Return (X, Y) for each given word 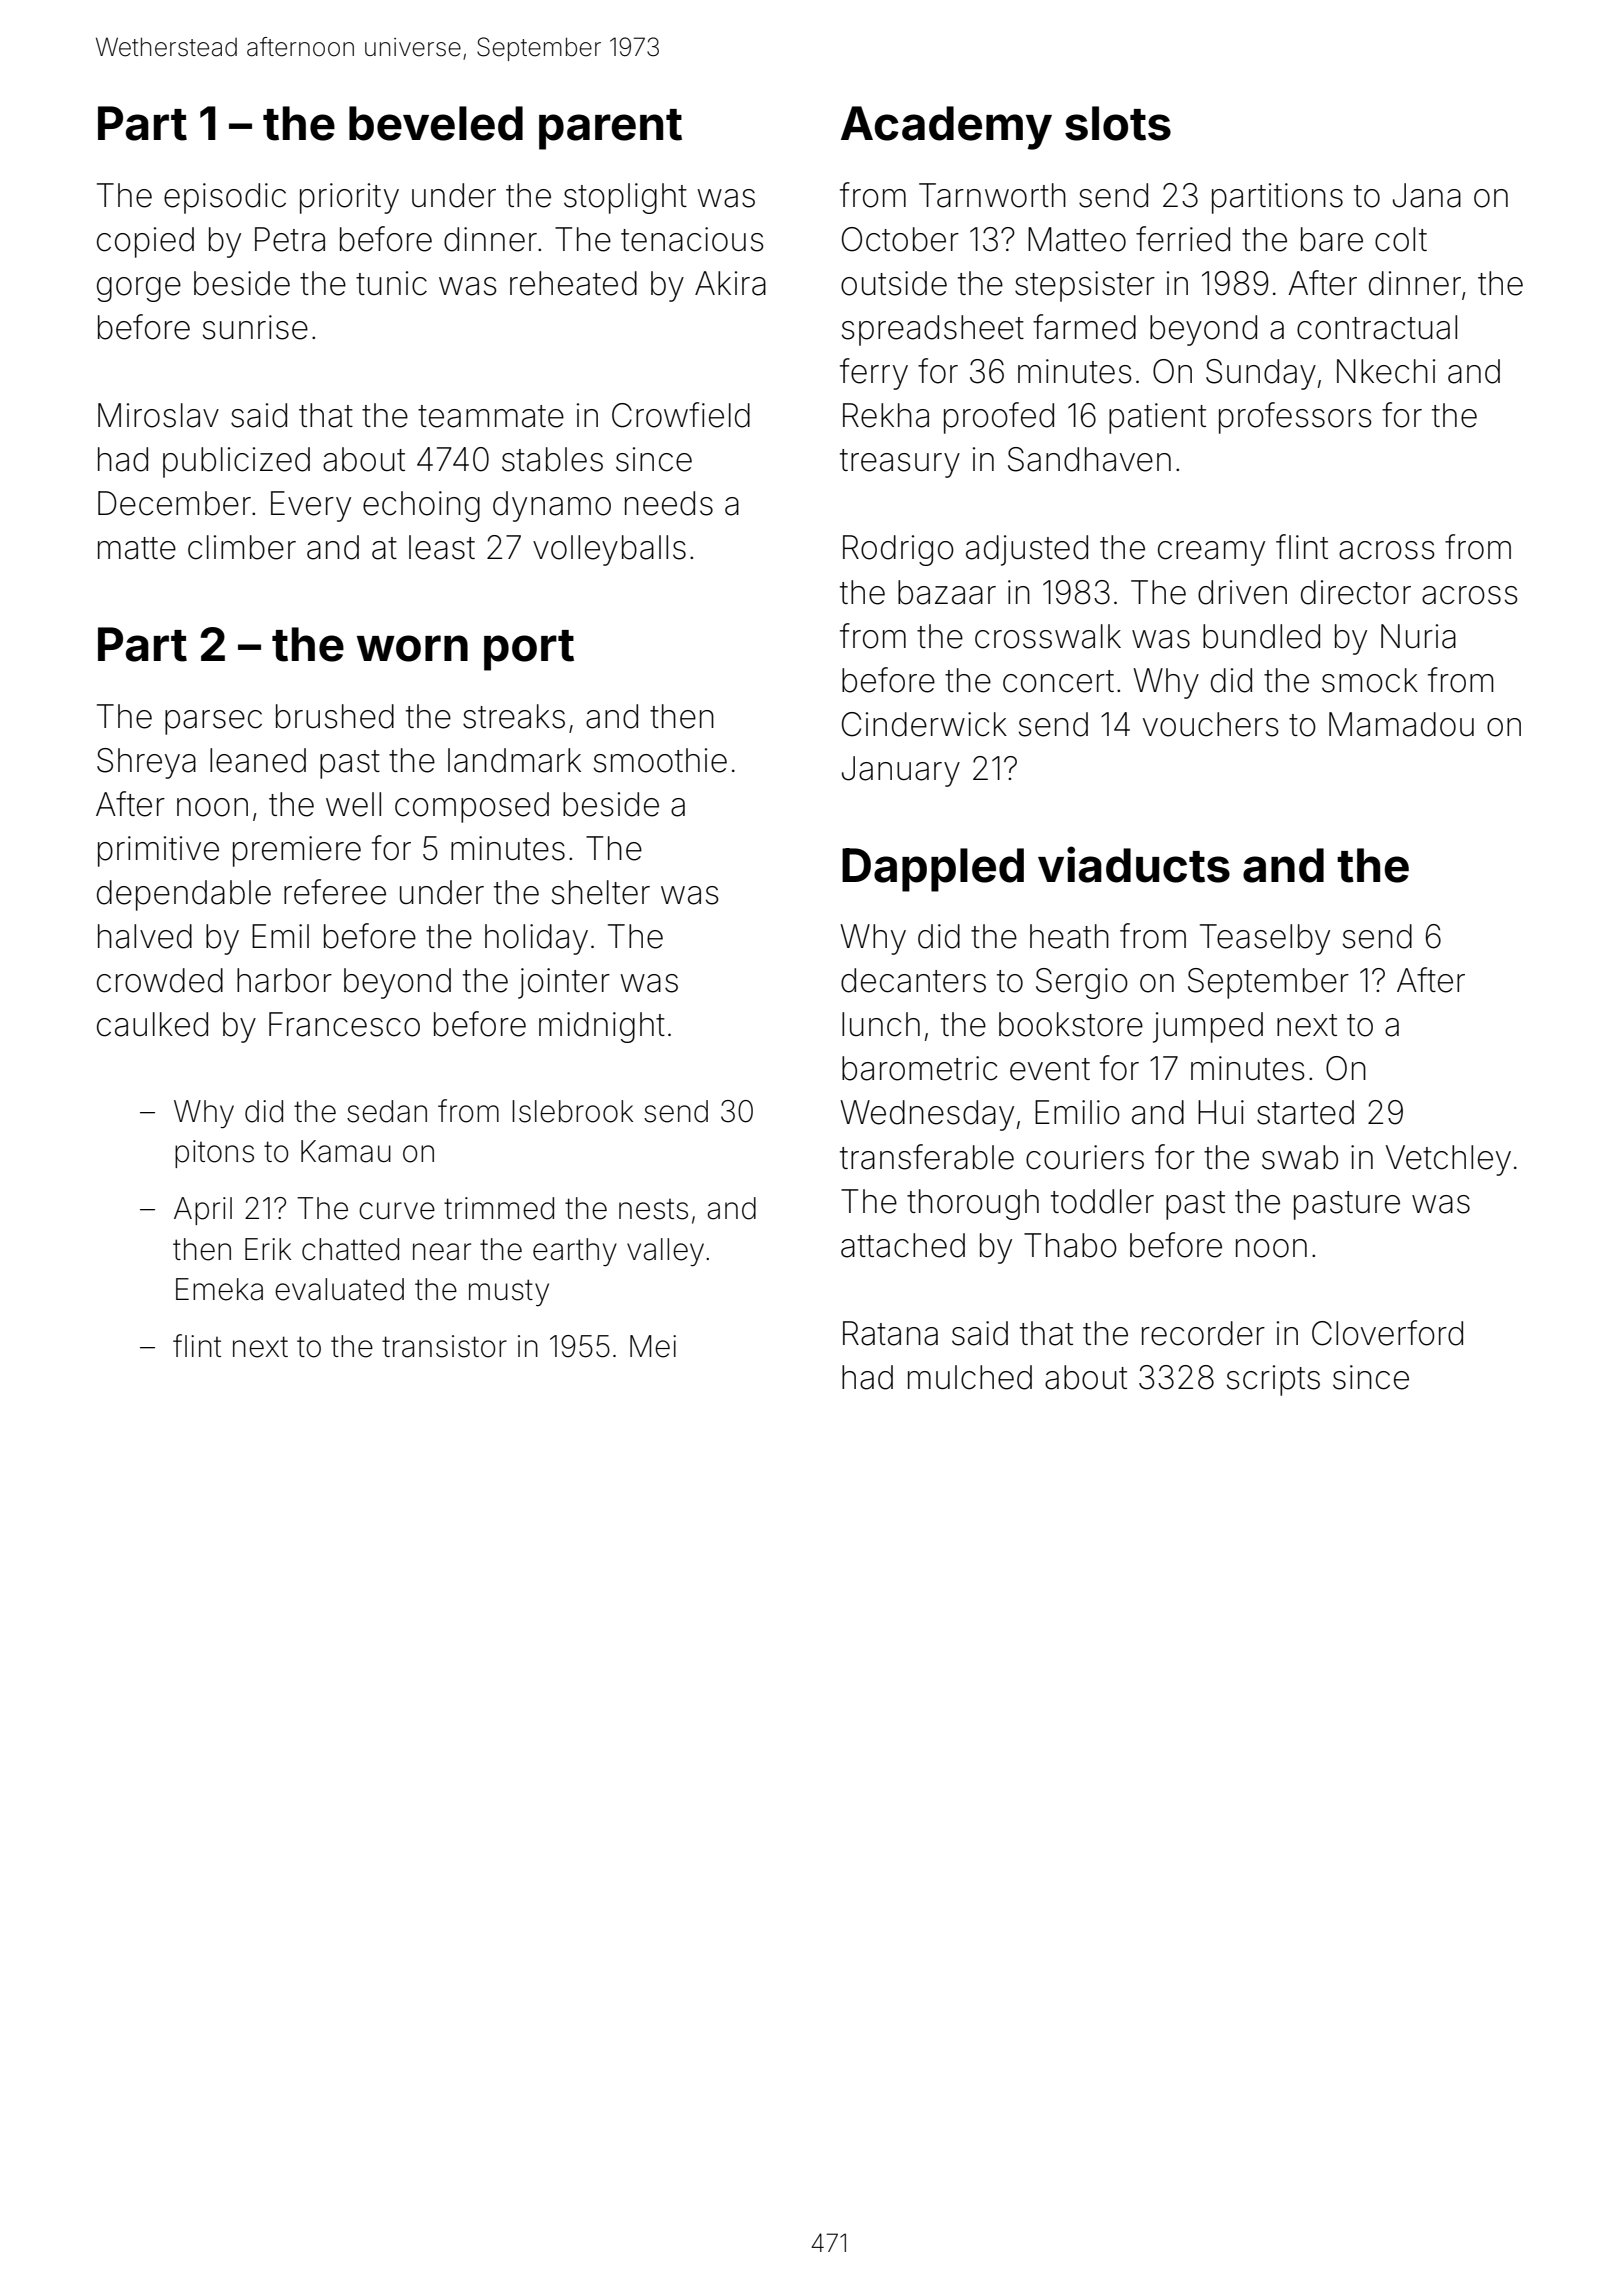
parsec (213, 722)
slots (1118, 123)
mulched (970, 1377)
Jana (1427, 195)
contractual (1377, 327)
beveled (436, 123)
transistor (444, 1346)
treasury (900, 463)
